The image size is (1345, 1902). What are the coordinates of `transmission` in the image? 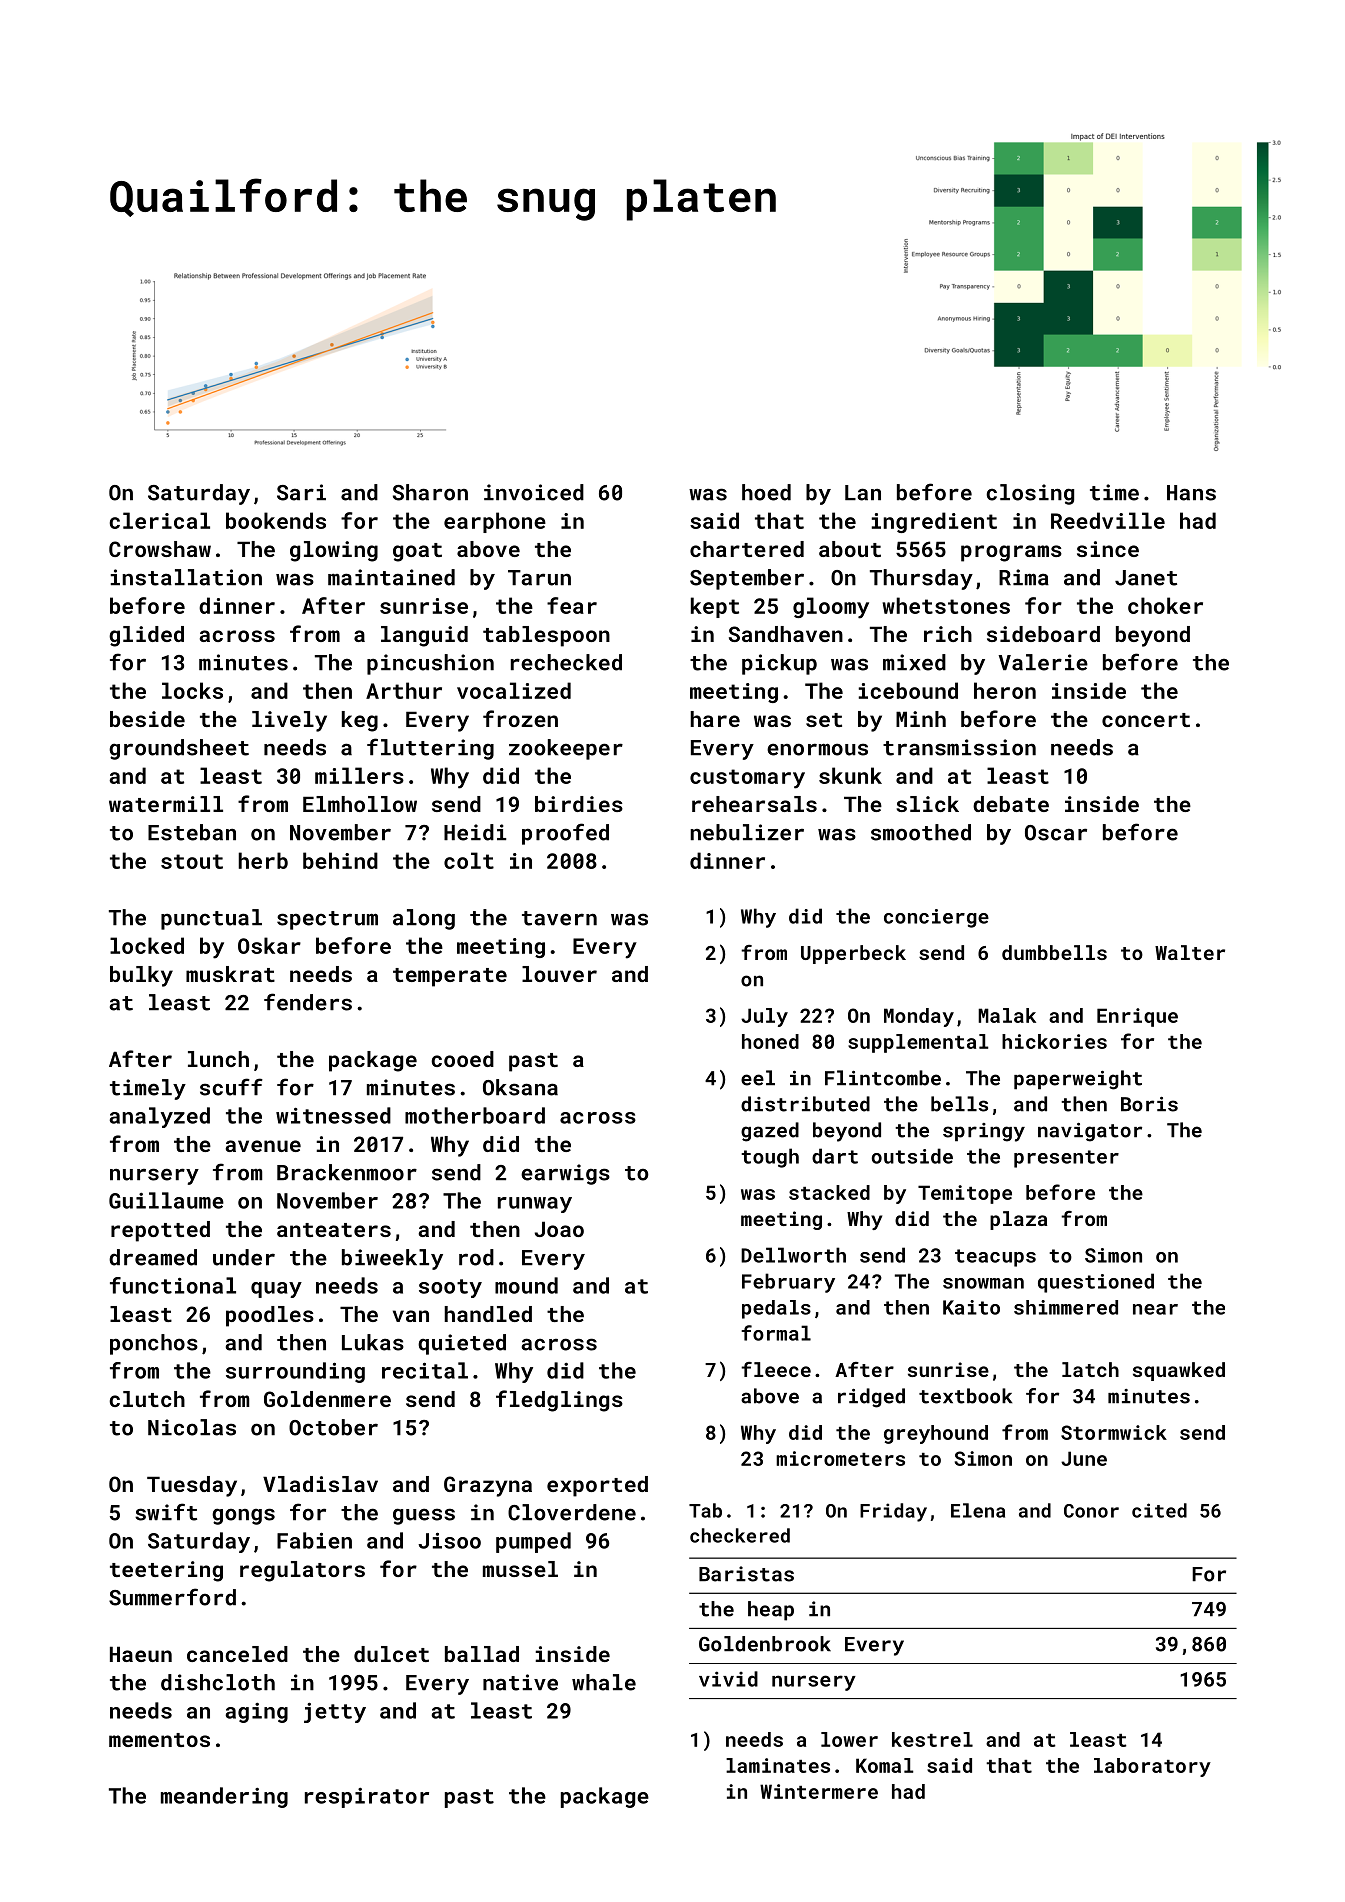 It's located at (959, 747).
